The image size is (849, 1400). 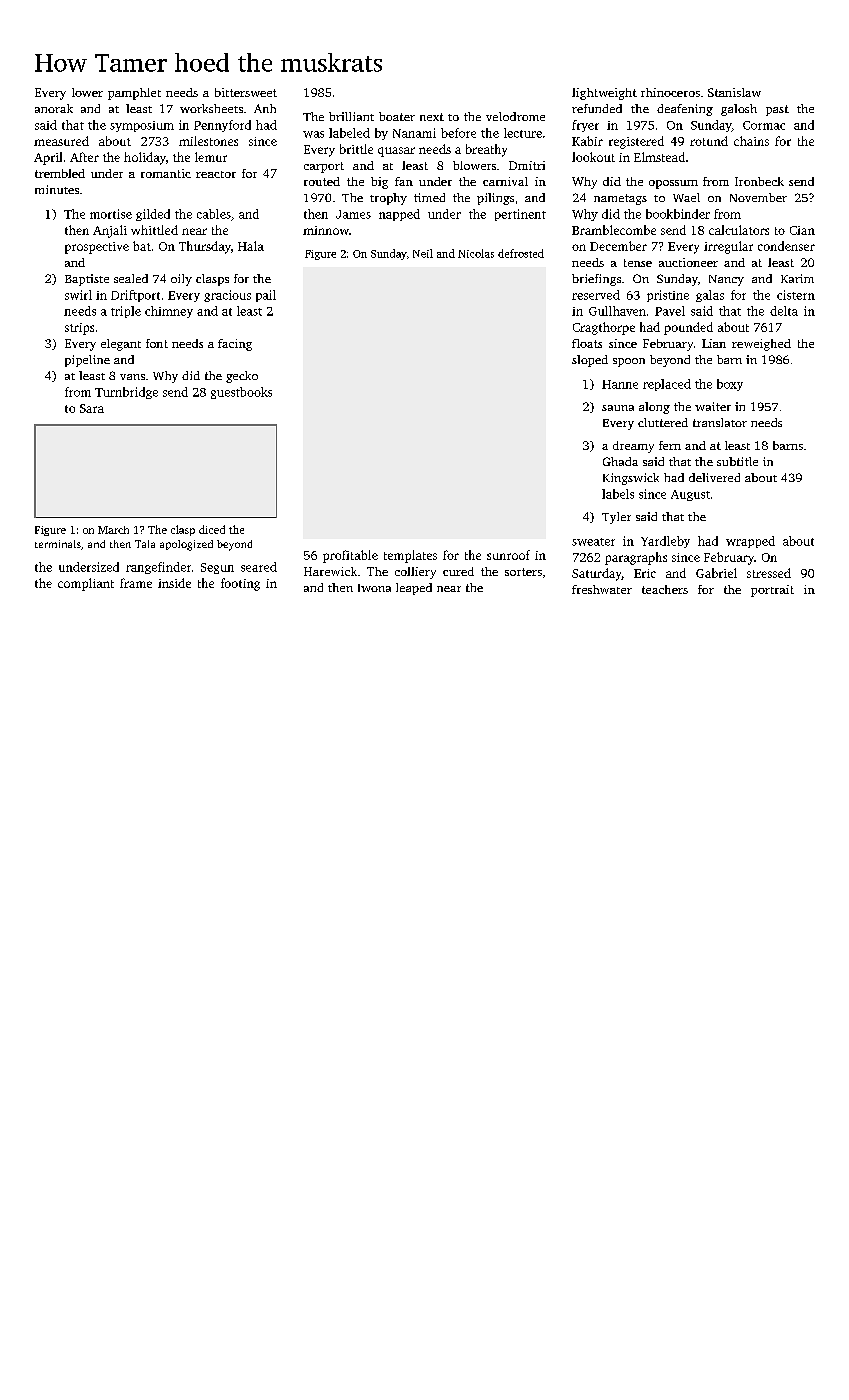 What do you see at coordinates (266, 296) in the document?
I see `pail` at bounding box center [266, 296].
